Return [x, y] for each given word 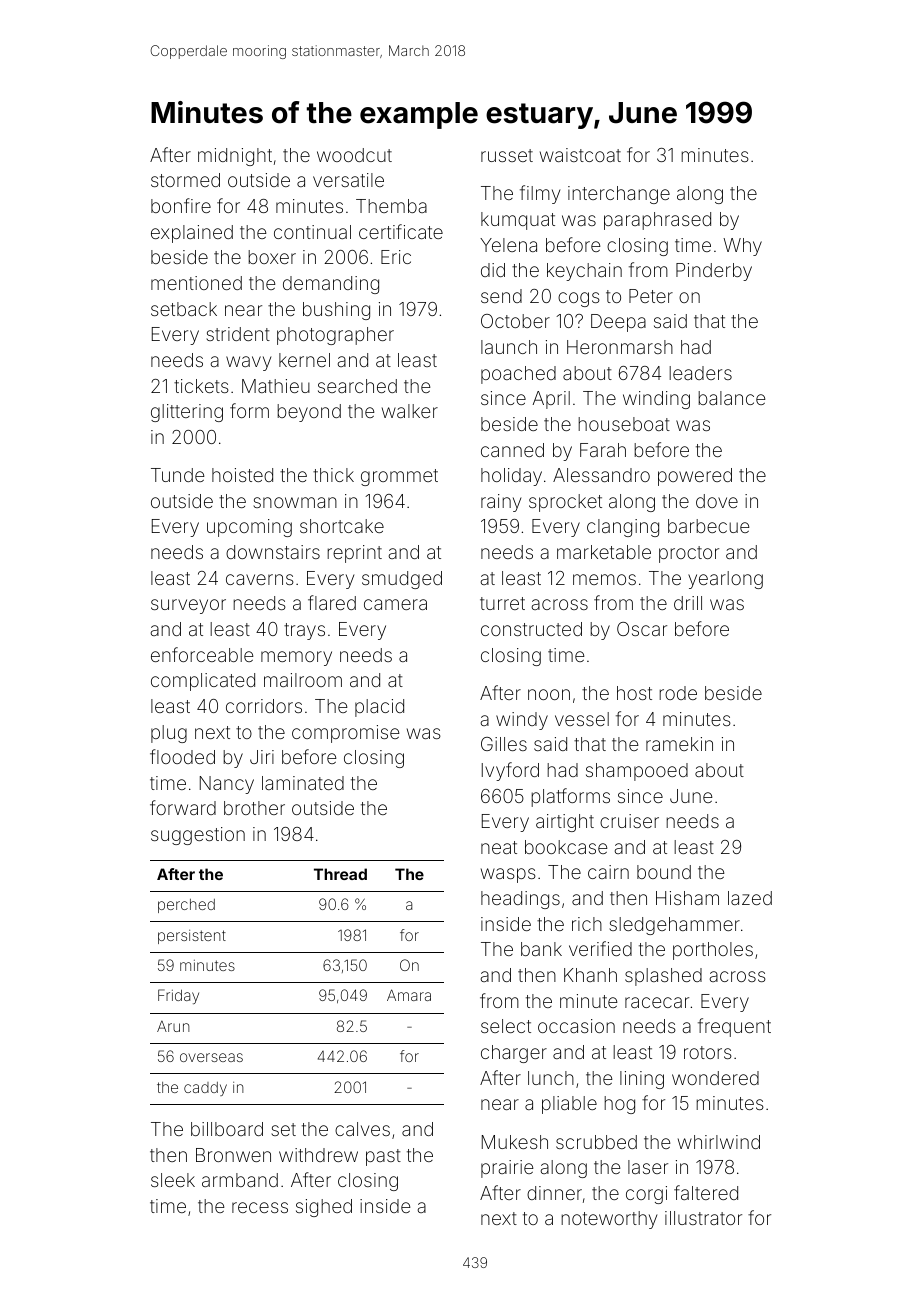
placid [379, 708]
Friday [178, 996]
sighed [324, 1208]
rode [678, 693]
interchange [619, 195]
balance [731, 398]
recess [260, 1207]
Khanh [590, 975]
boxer [272, 257]
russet [507, 155]
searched [357, 386]
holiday [511, 477]
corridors [264, 706]
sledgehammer [674, 926]
